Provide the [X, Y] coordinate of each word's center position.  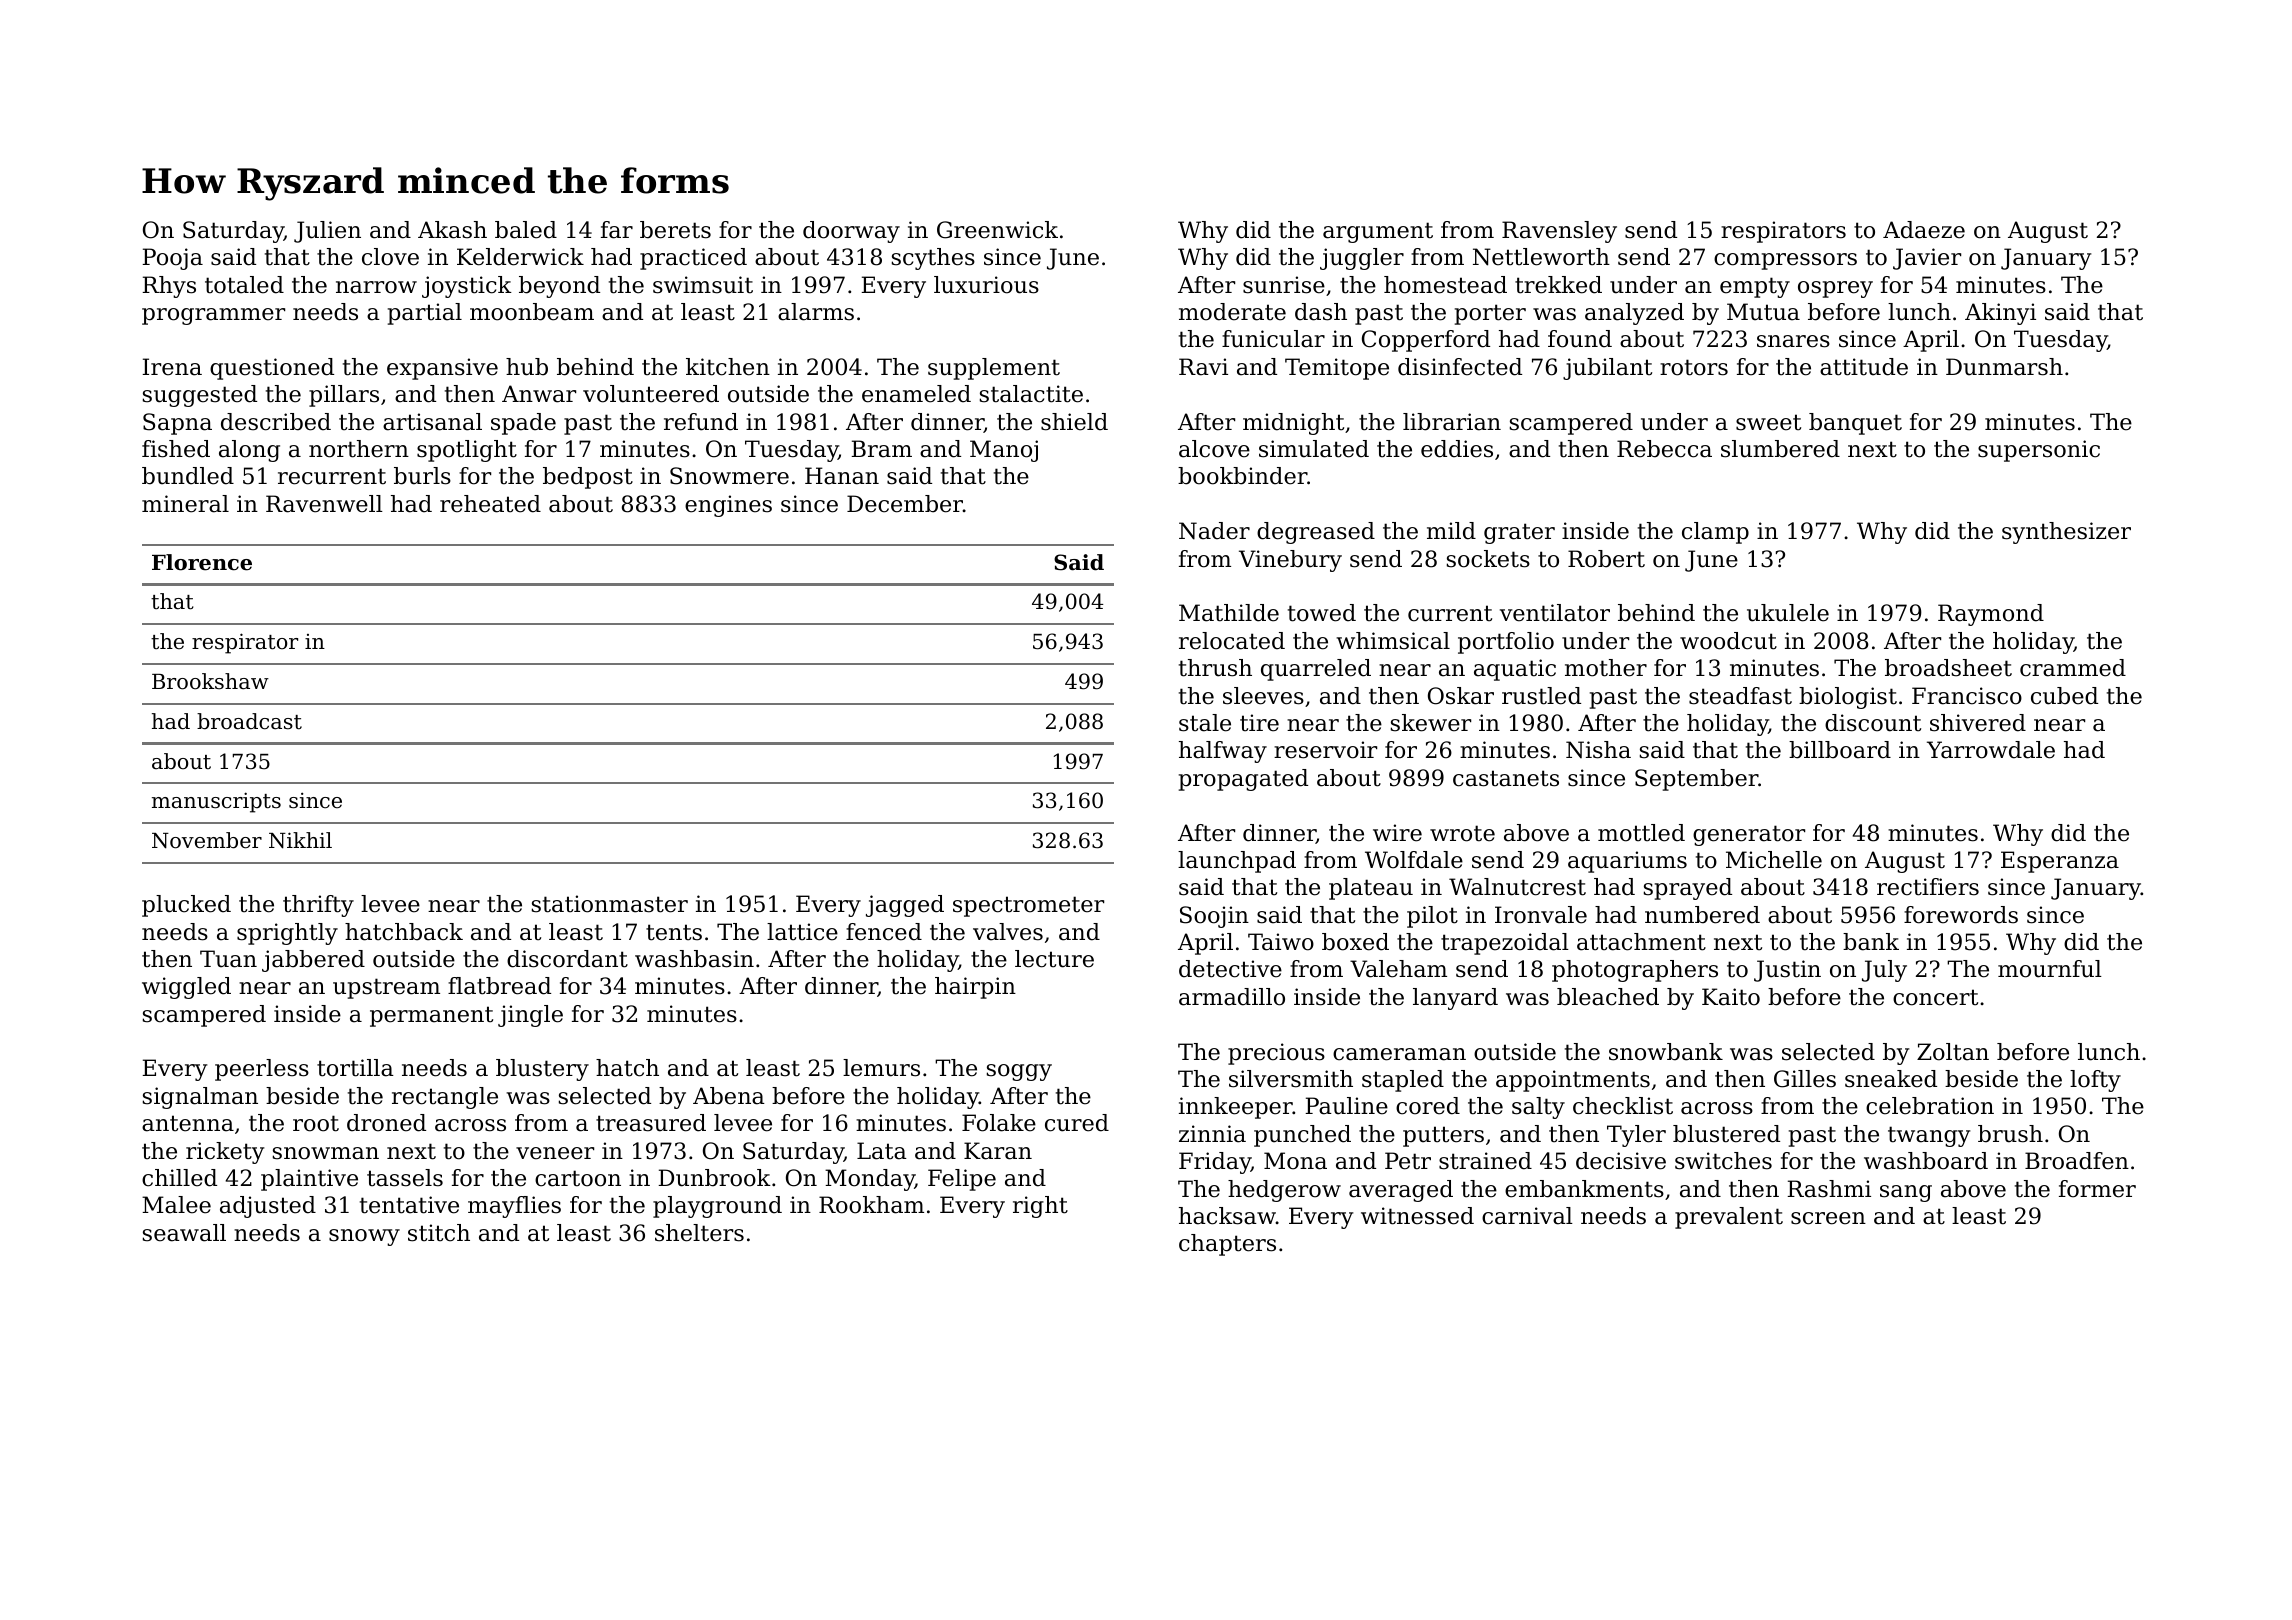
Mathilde [1229, 613]
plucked [186, 906]
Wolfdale [1414, 860]
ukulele [1788, 613]
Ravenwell [324, 504]
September [1696, 780]
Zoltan [1953, 1052]
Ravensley [1559, 232]
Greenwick [997, 230]
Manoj [1004, 451]
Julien [327, 232]
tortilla [355, 1068]
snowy [364, 1237]
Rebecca [1664, 449]
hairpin [975, 988]
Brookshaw [210, 681]
